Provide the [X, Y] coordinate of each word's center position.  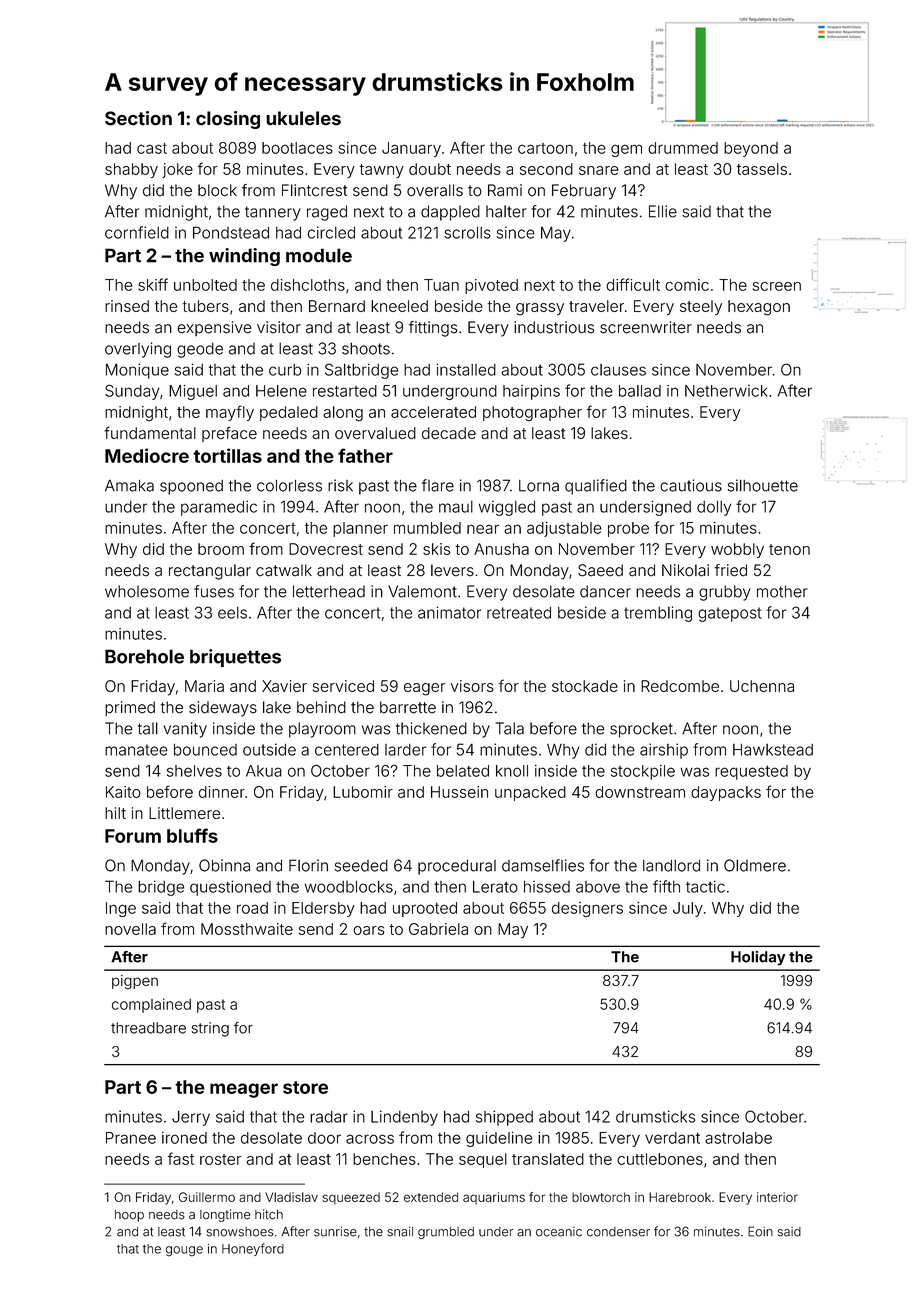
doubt [430, 169]
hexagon [759, 308]
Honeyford [253, 1249]
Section [138, 118]
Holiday [758, 958]
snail [400, 1231]
